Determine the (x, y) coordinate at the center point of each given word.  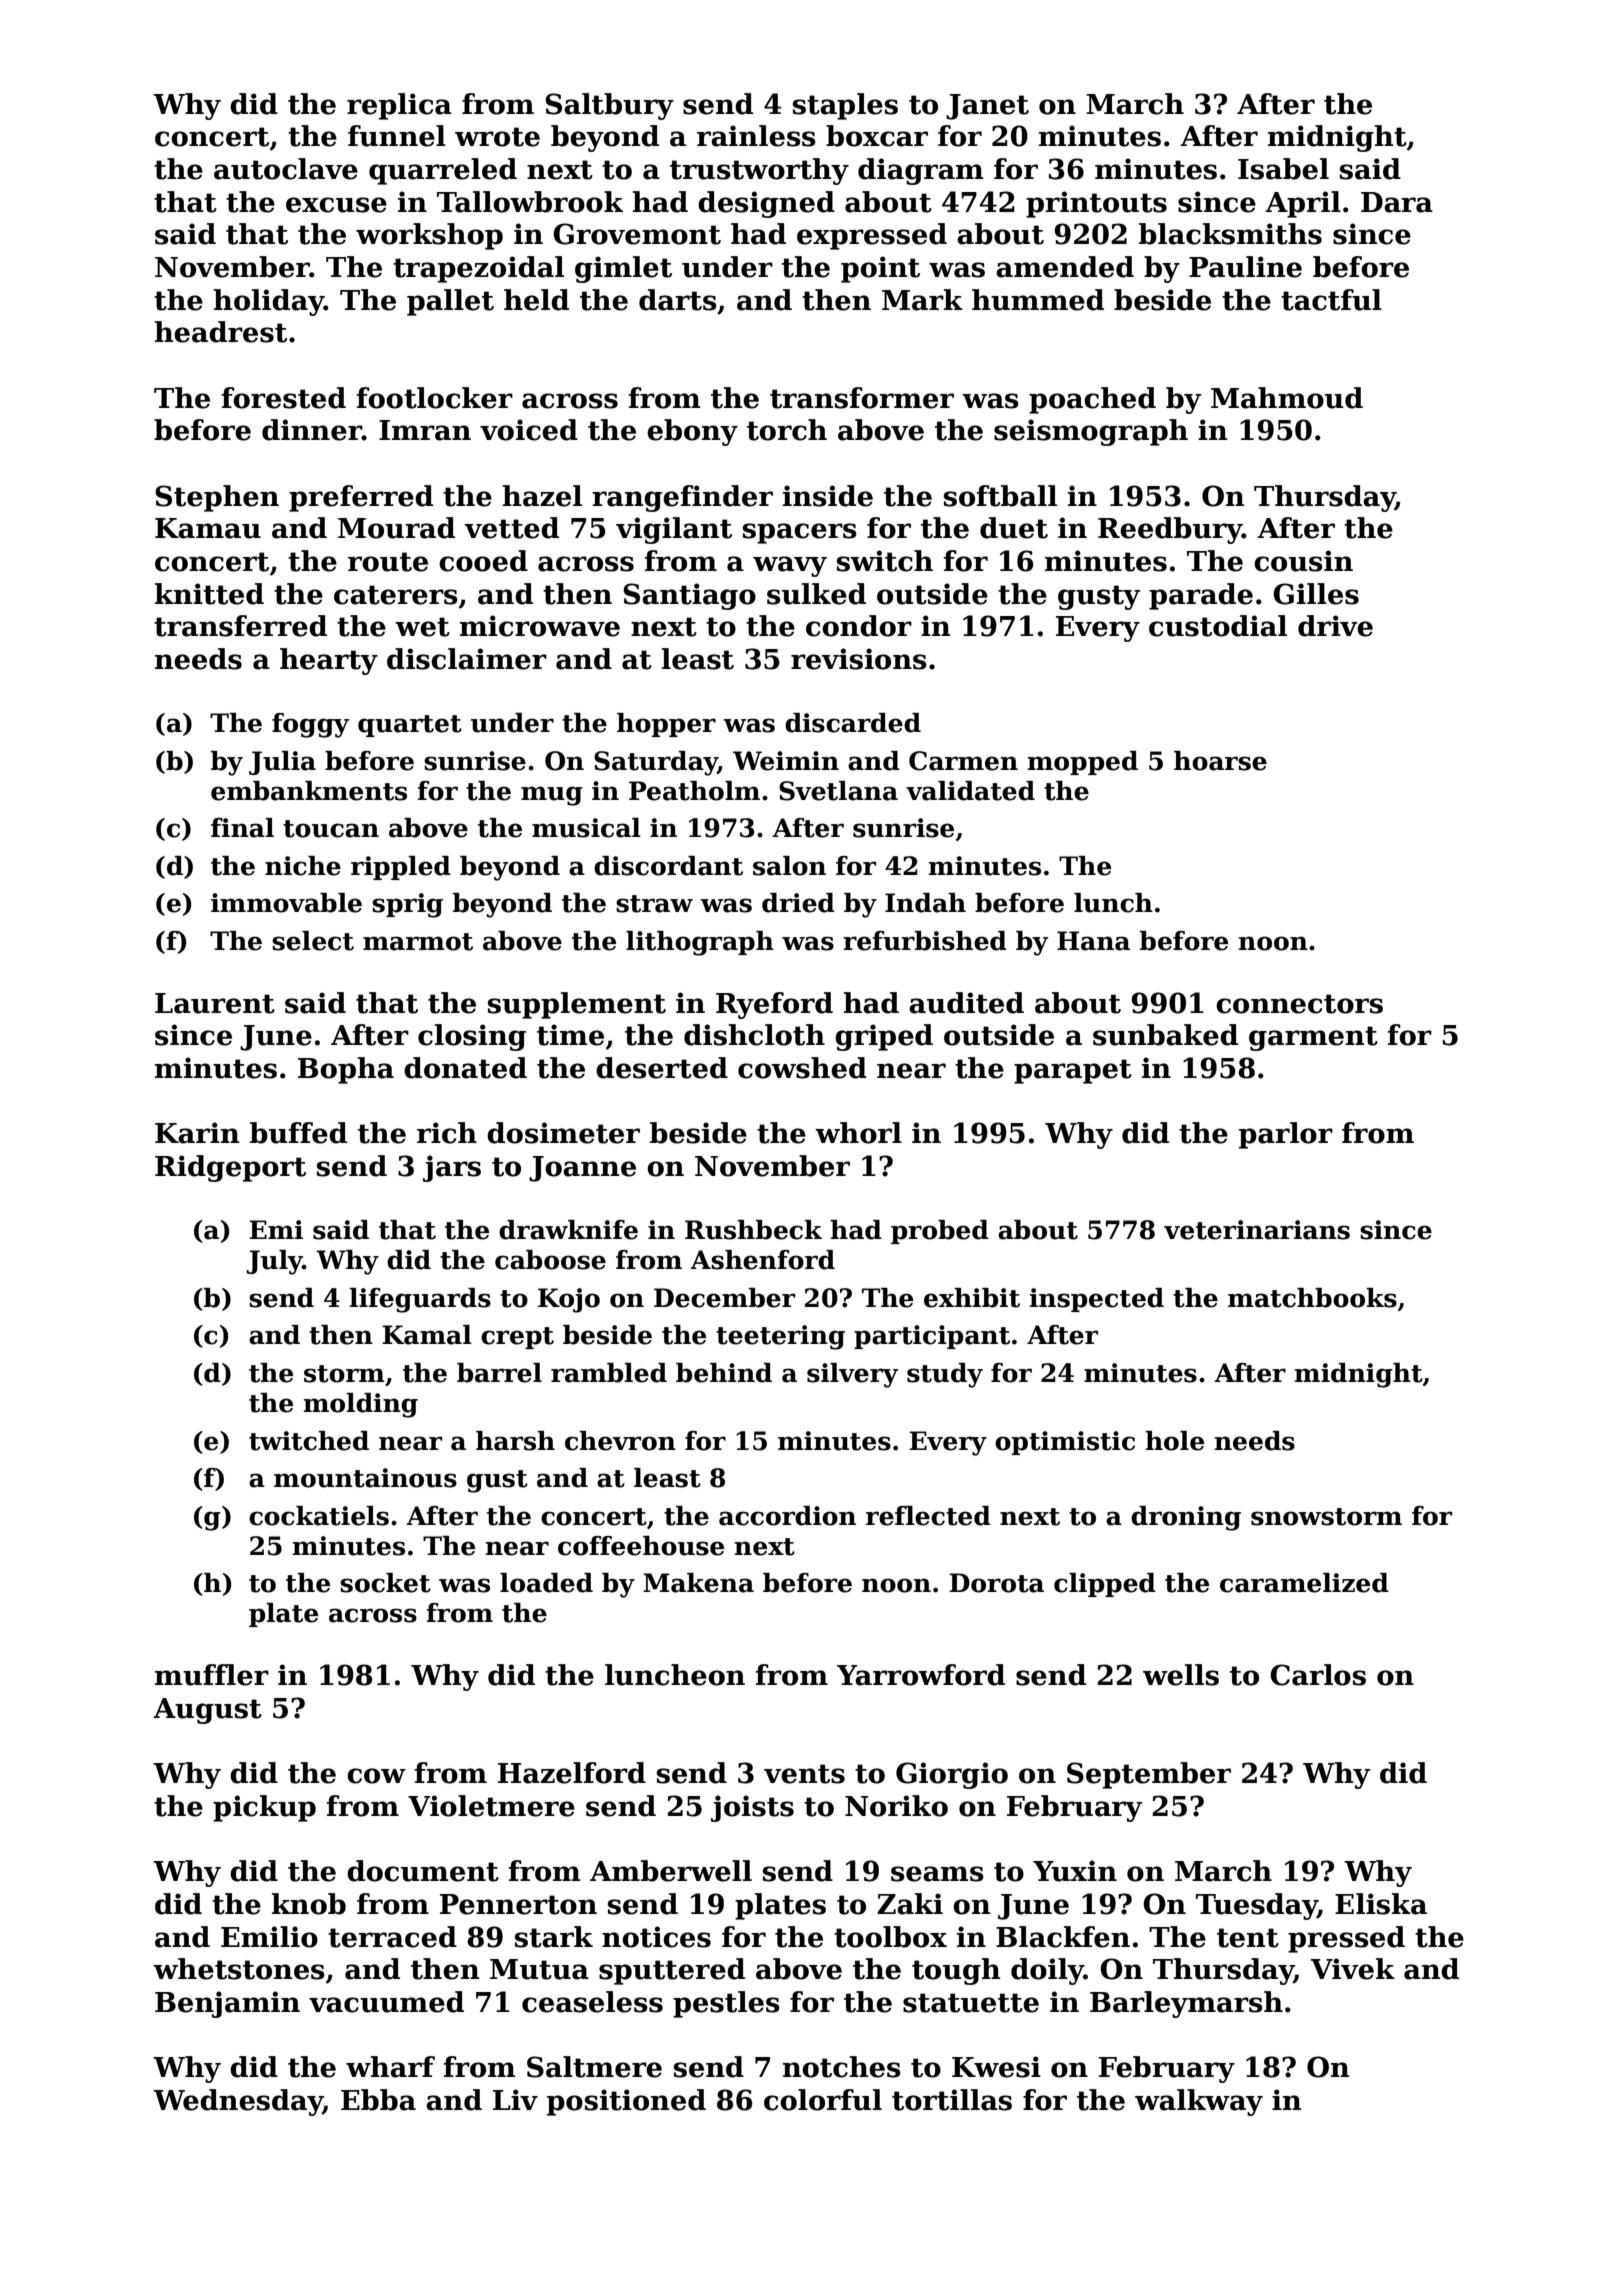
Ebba (378, 2100)
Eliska (1381, 1904)
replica (399, 106)
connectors (1299, 1004)
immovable (286, 903)
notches (842, 2067)
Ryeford (774, 1005)
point (880, 269)
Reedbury (1170, 530)
